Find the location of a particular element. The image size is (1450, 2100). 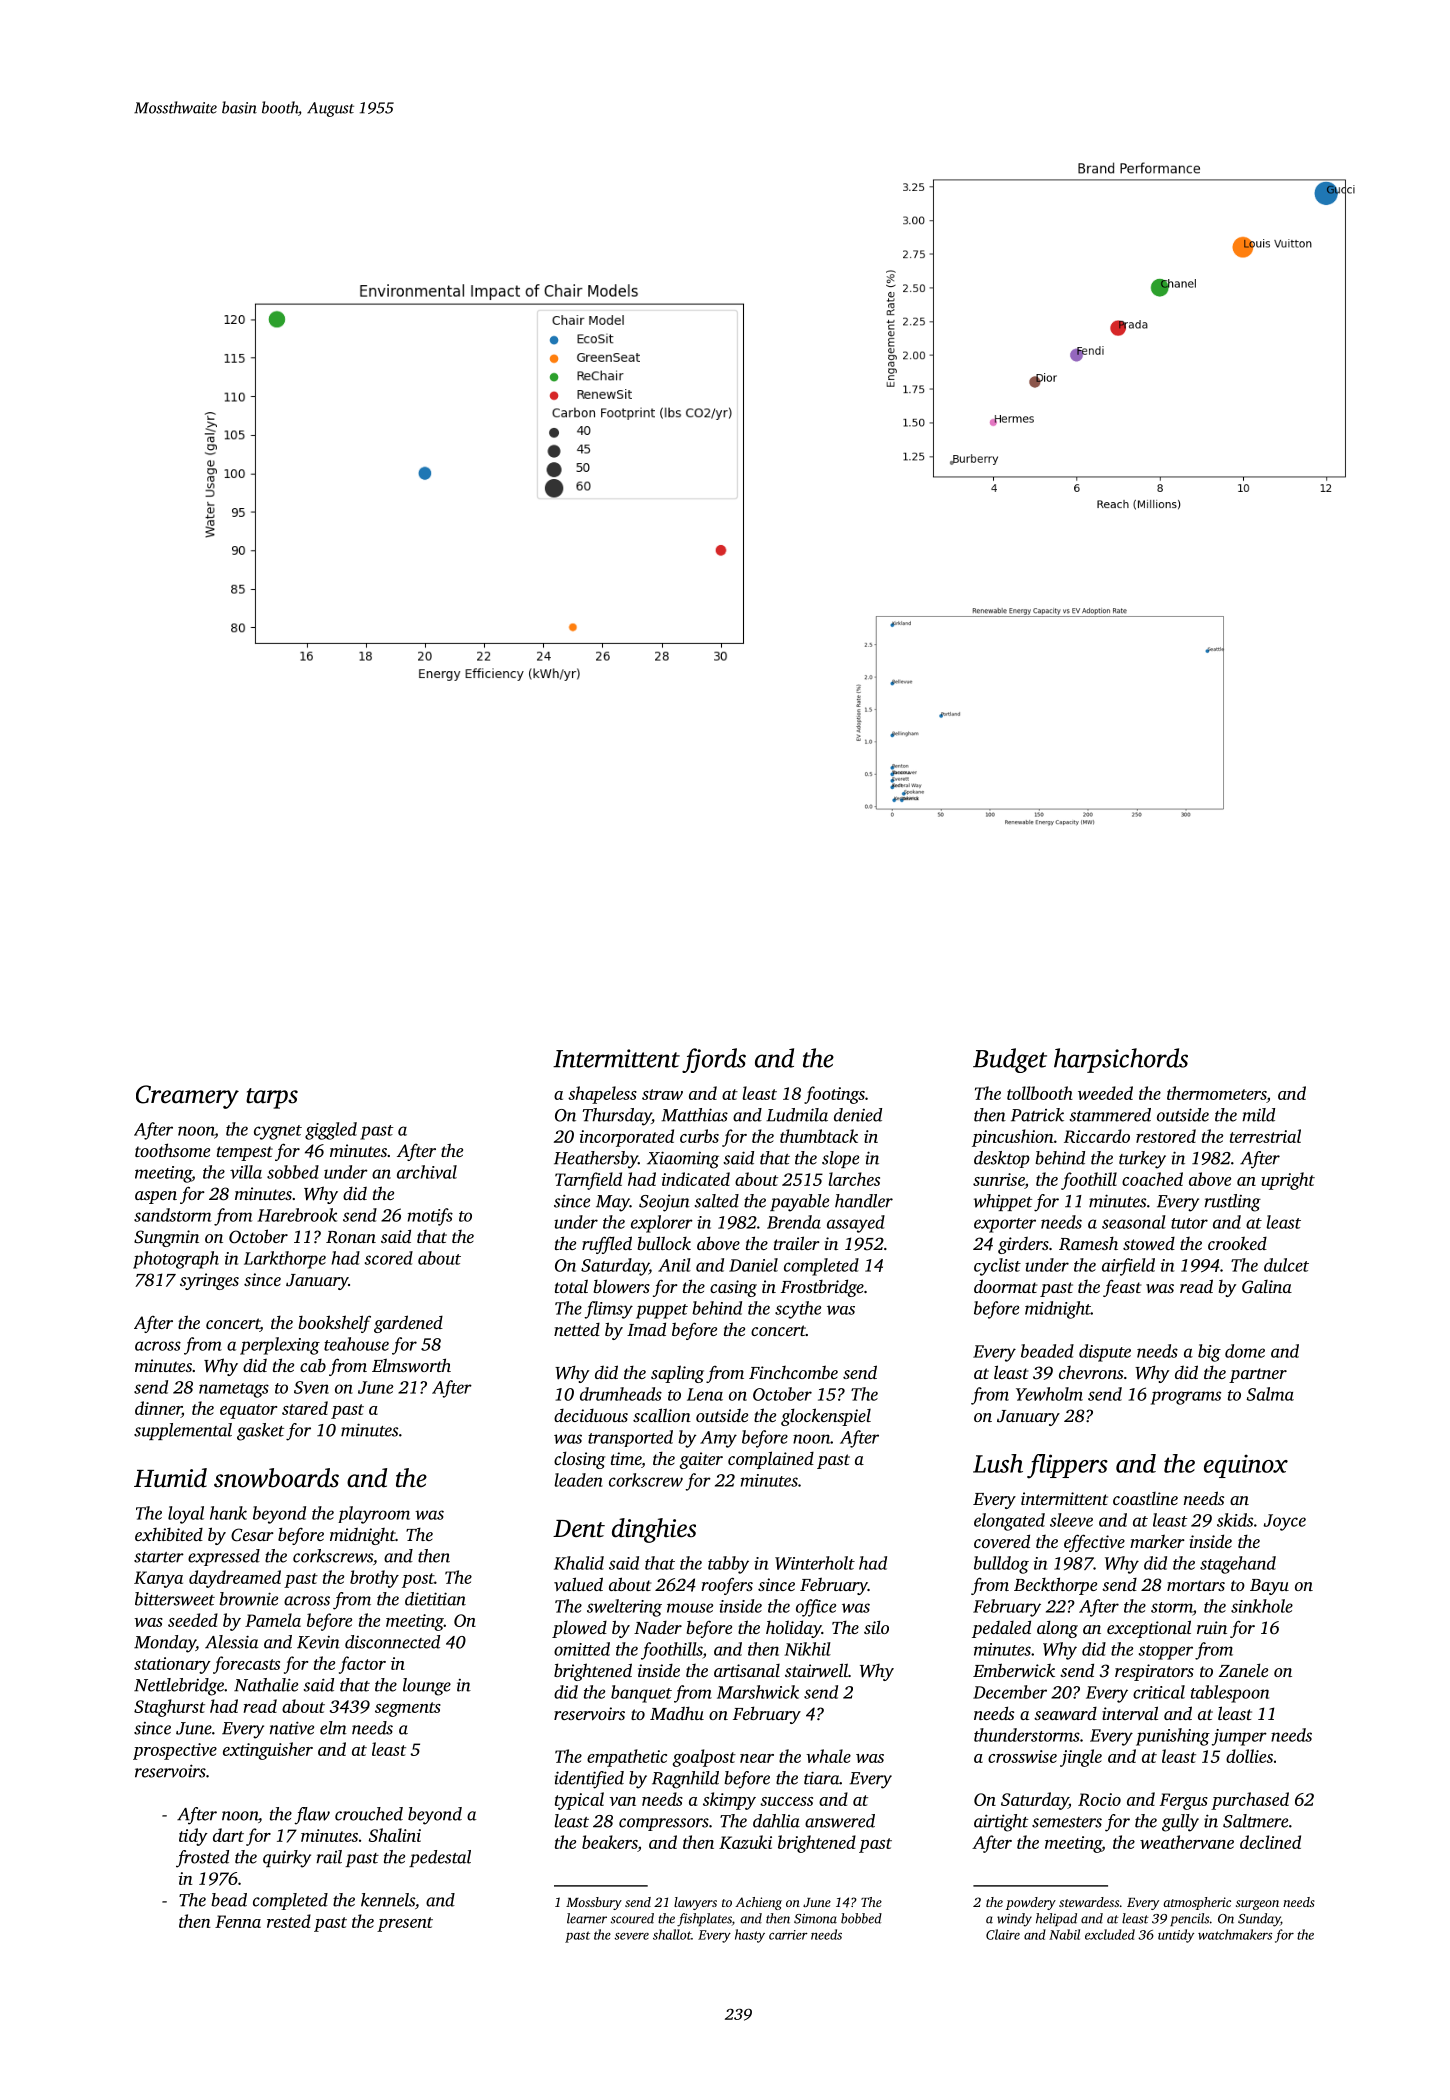

factor is located at coordinates (362, 1665).
